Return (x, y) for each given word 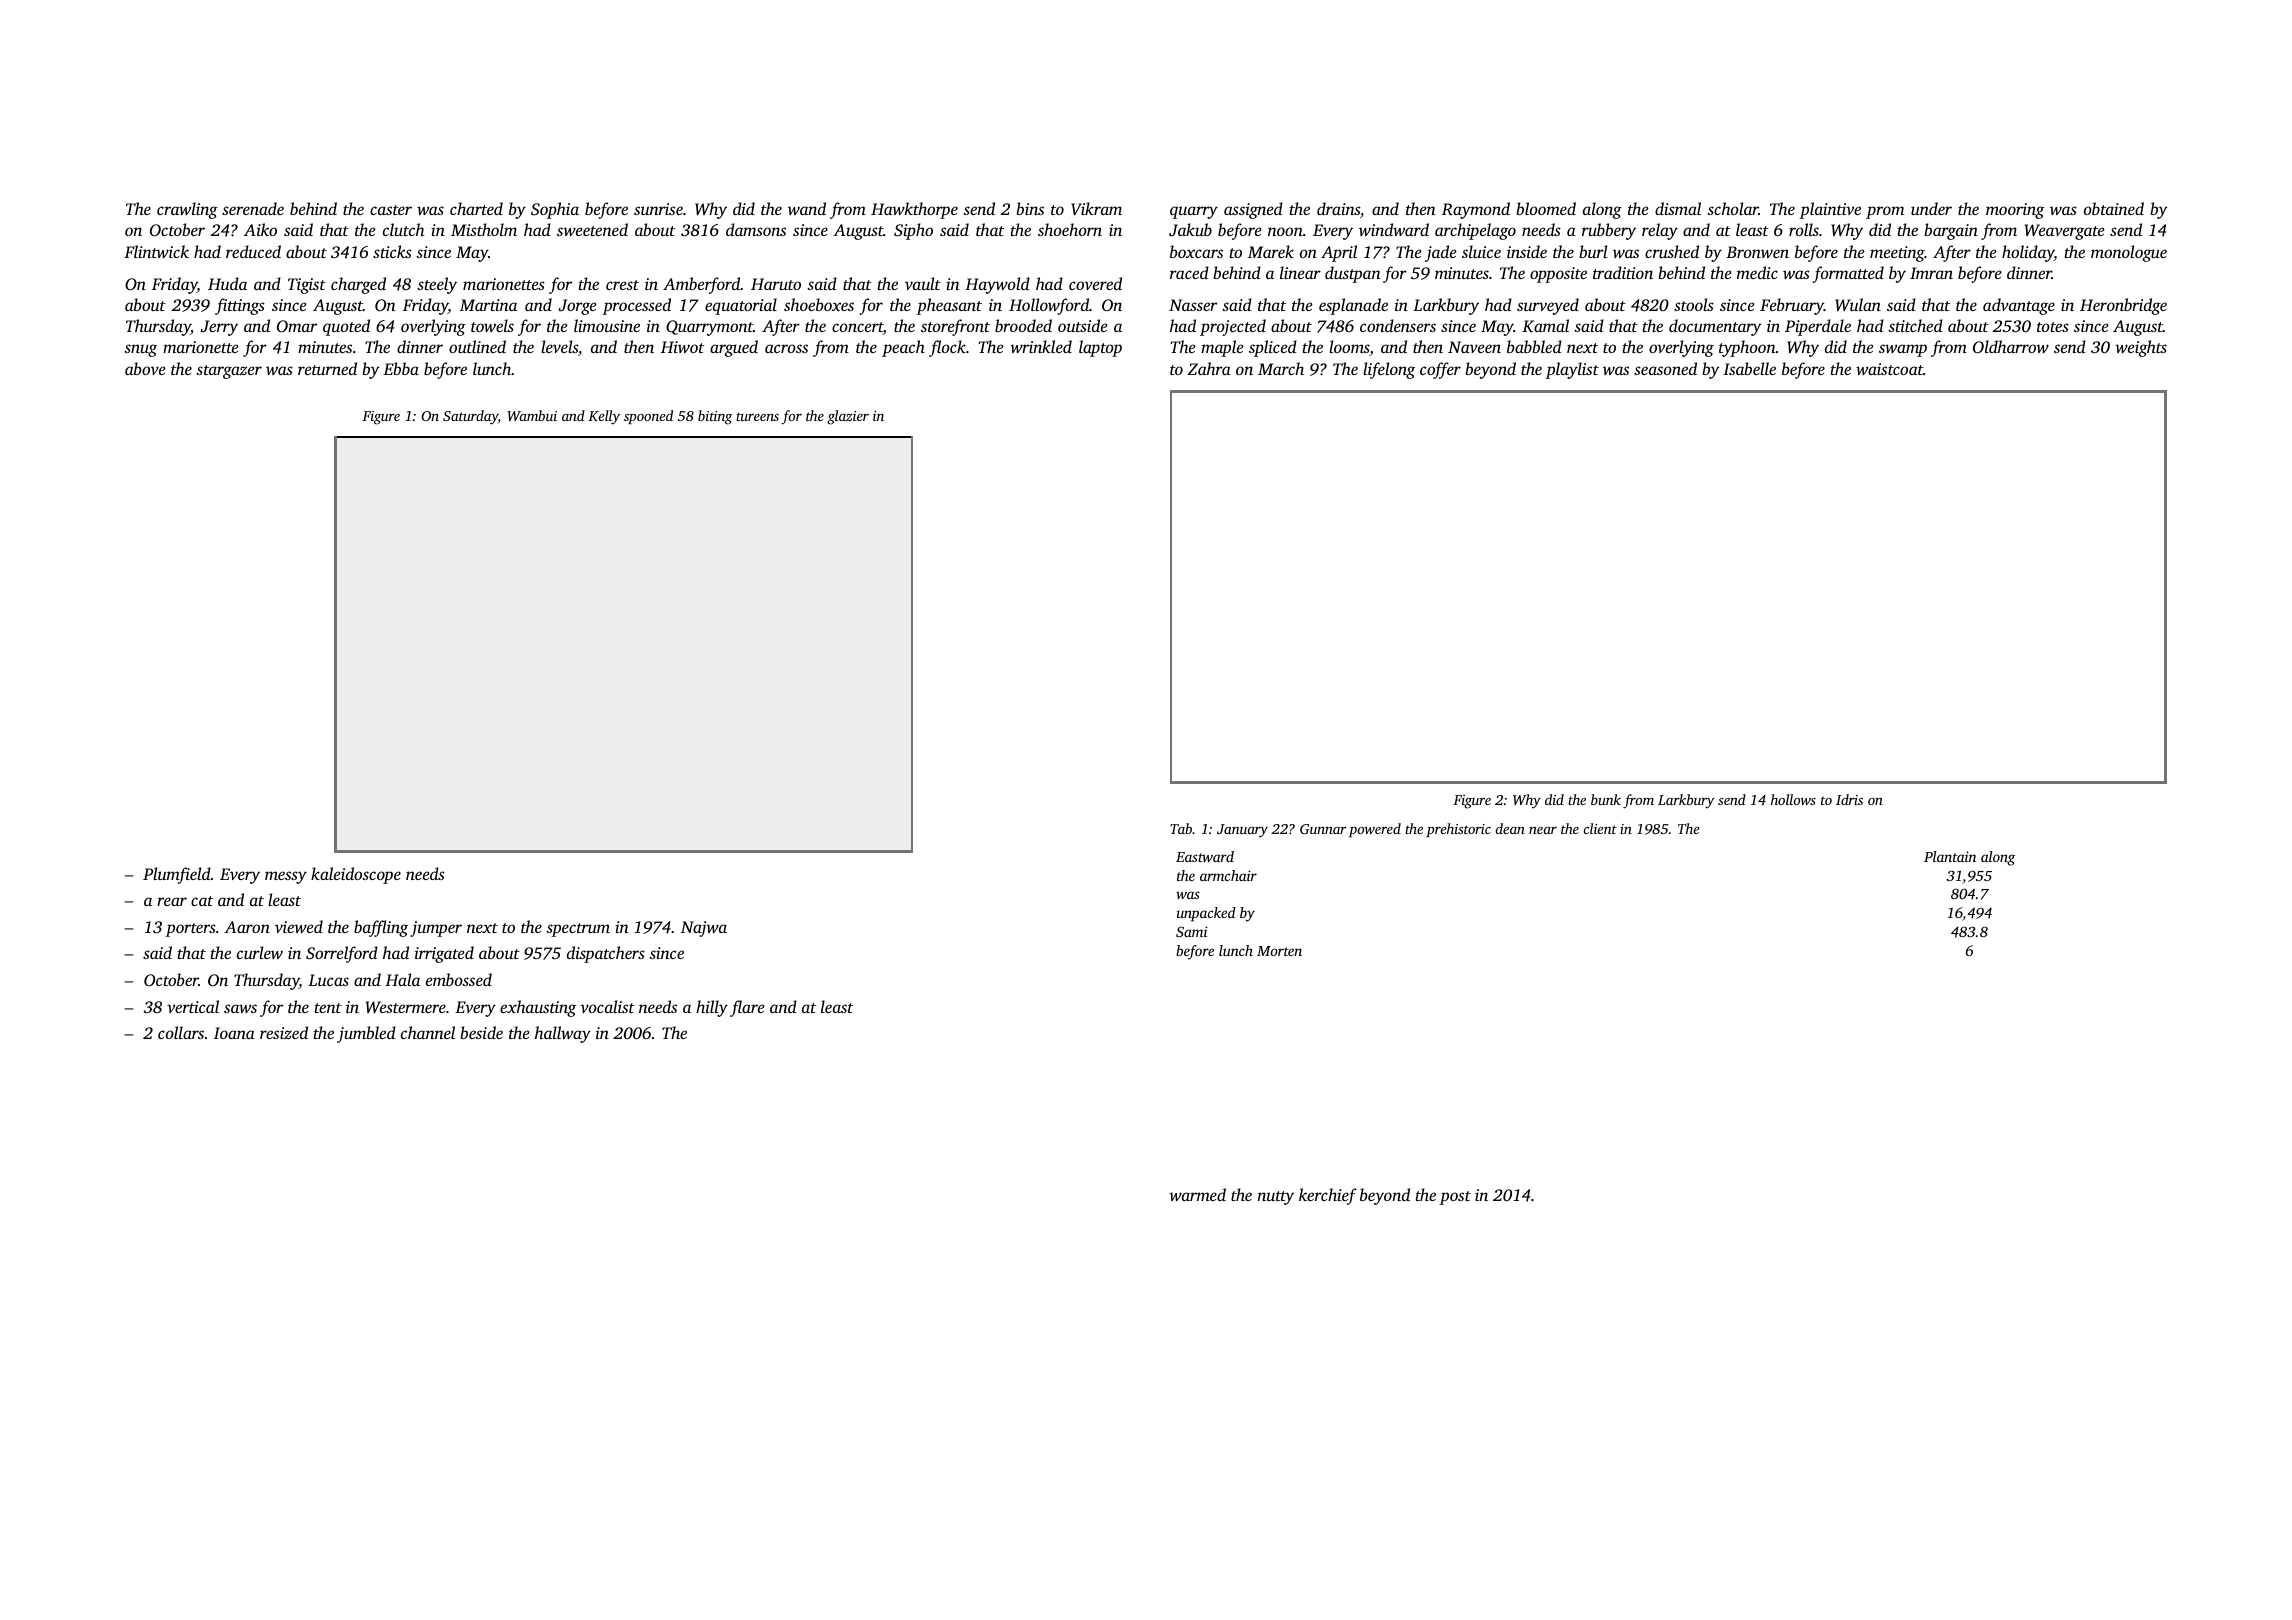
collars (181, 1032)
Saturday (470, 417)
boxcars (1196, 251)
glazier (848, 417)
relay (1660, 231)
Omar (297, 326)
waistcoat (1889, 369)
